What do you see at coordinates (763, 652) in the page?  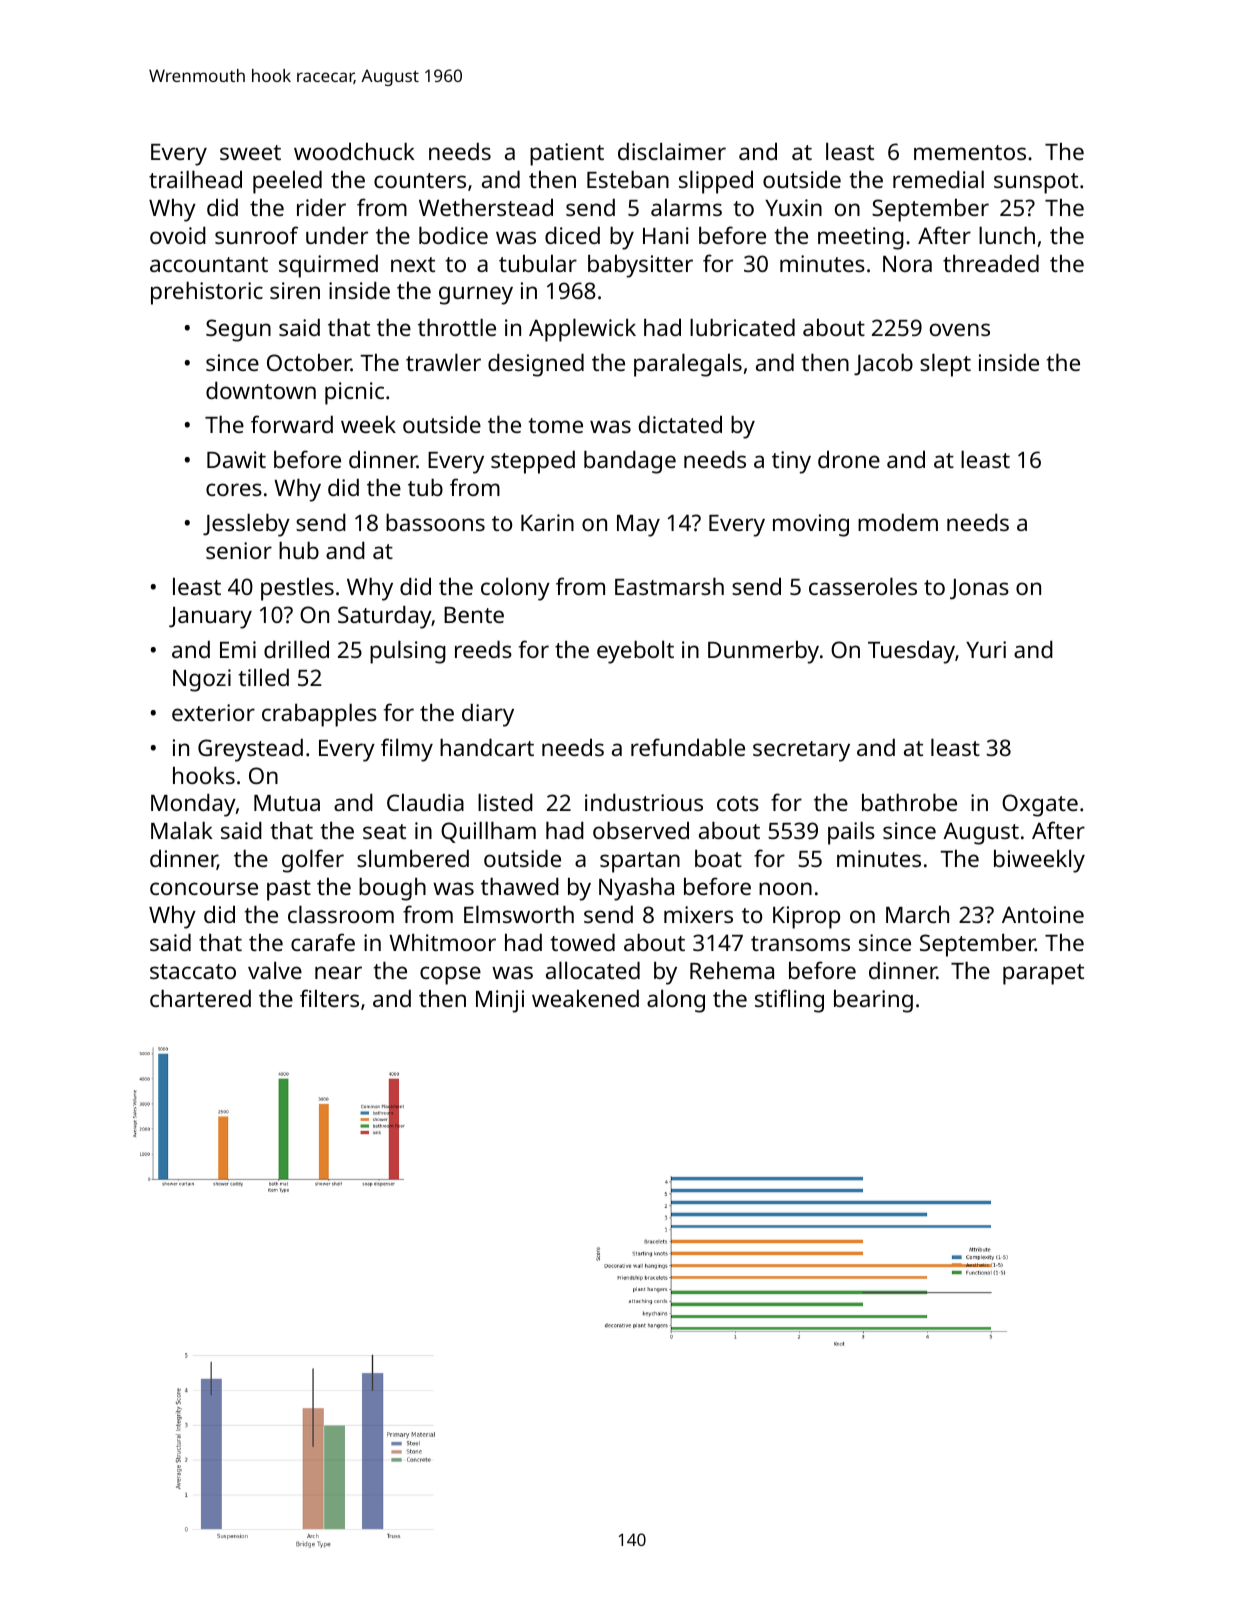 I see `Dunmerby` at bounding box center [763, 652].
